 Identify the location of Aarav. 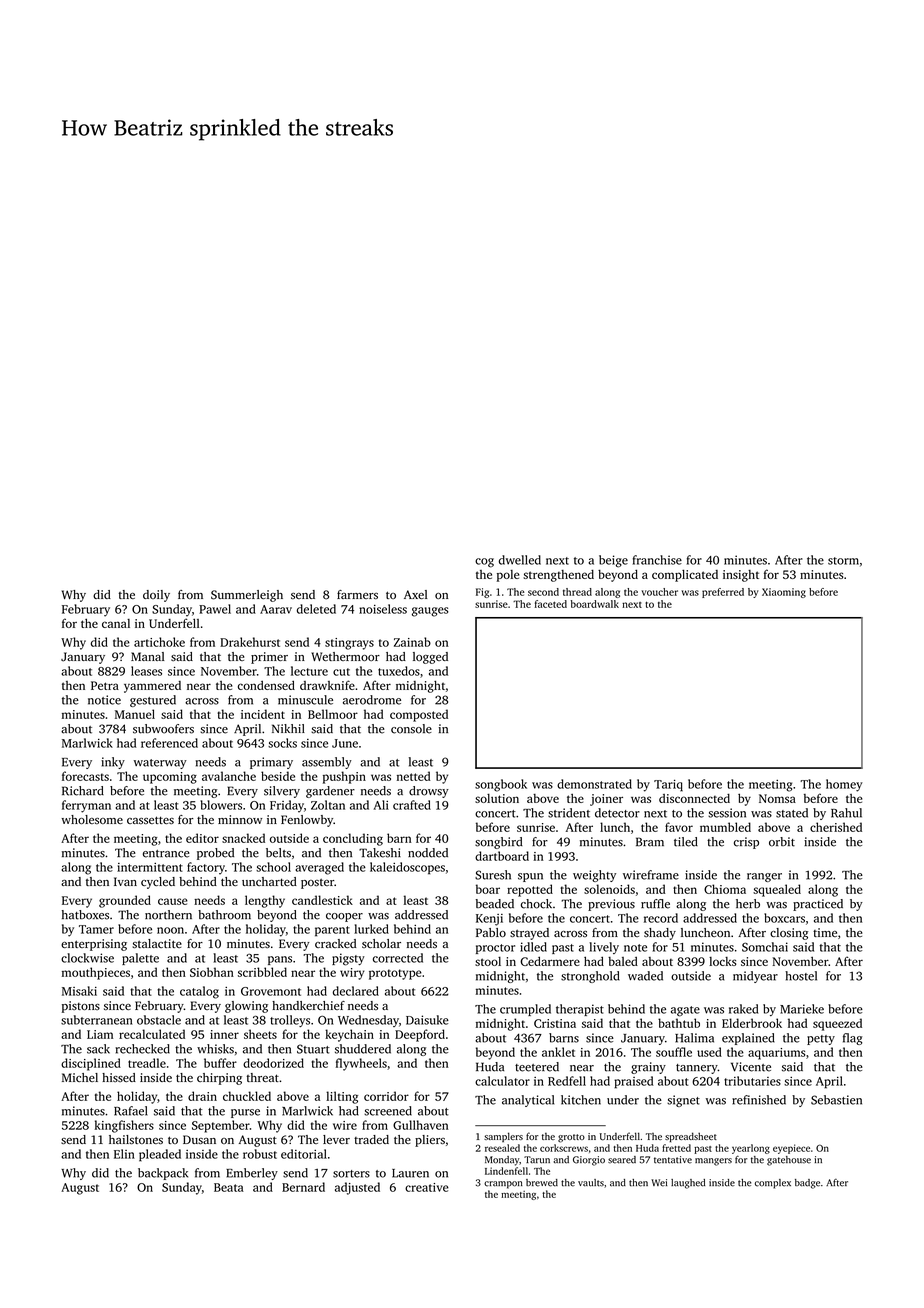
(276, 609).
